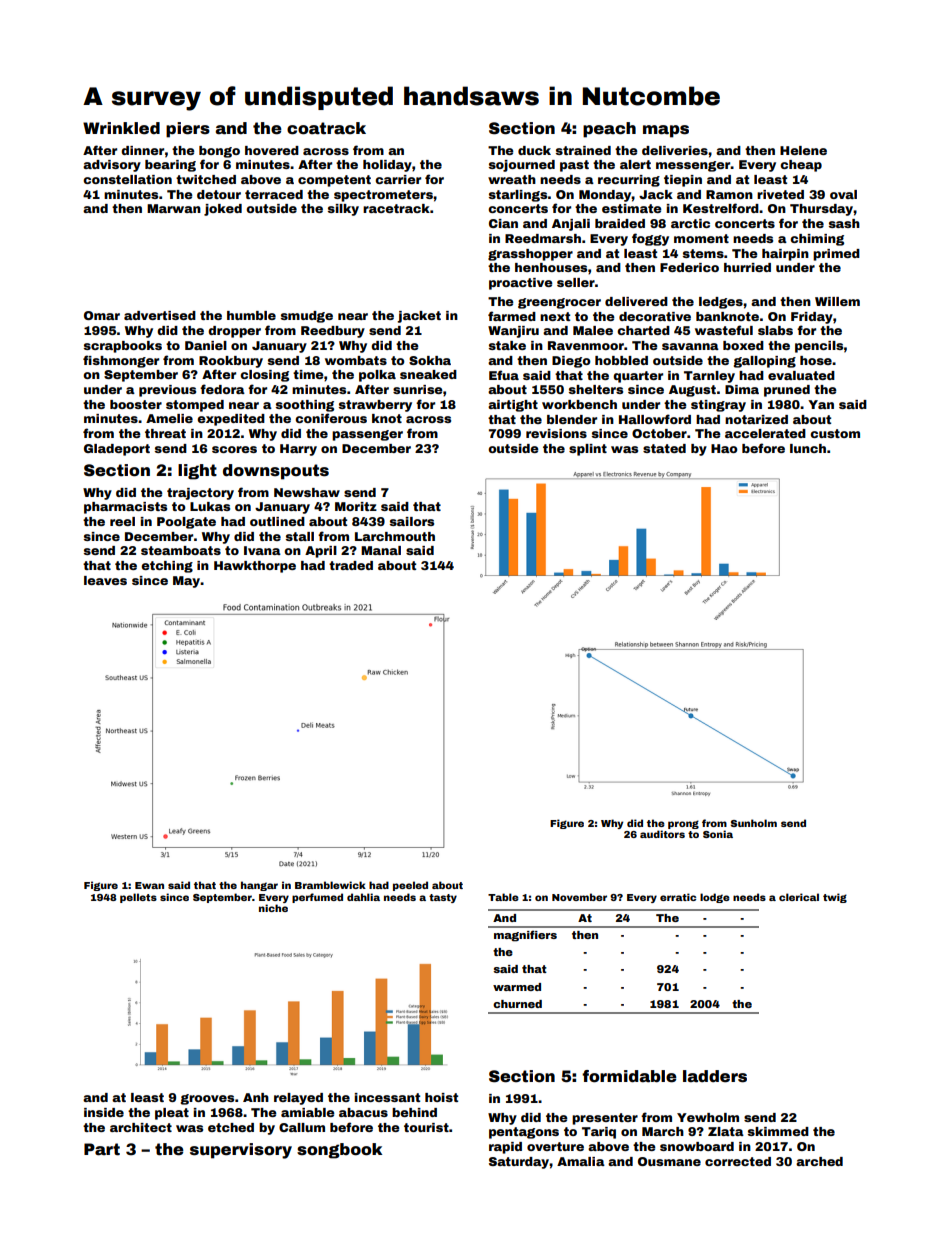 This screenshot has width=952, height=1233. I want to click on coatrack, so click(326, 128).
